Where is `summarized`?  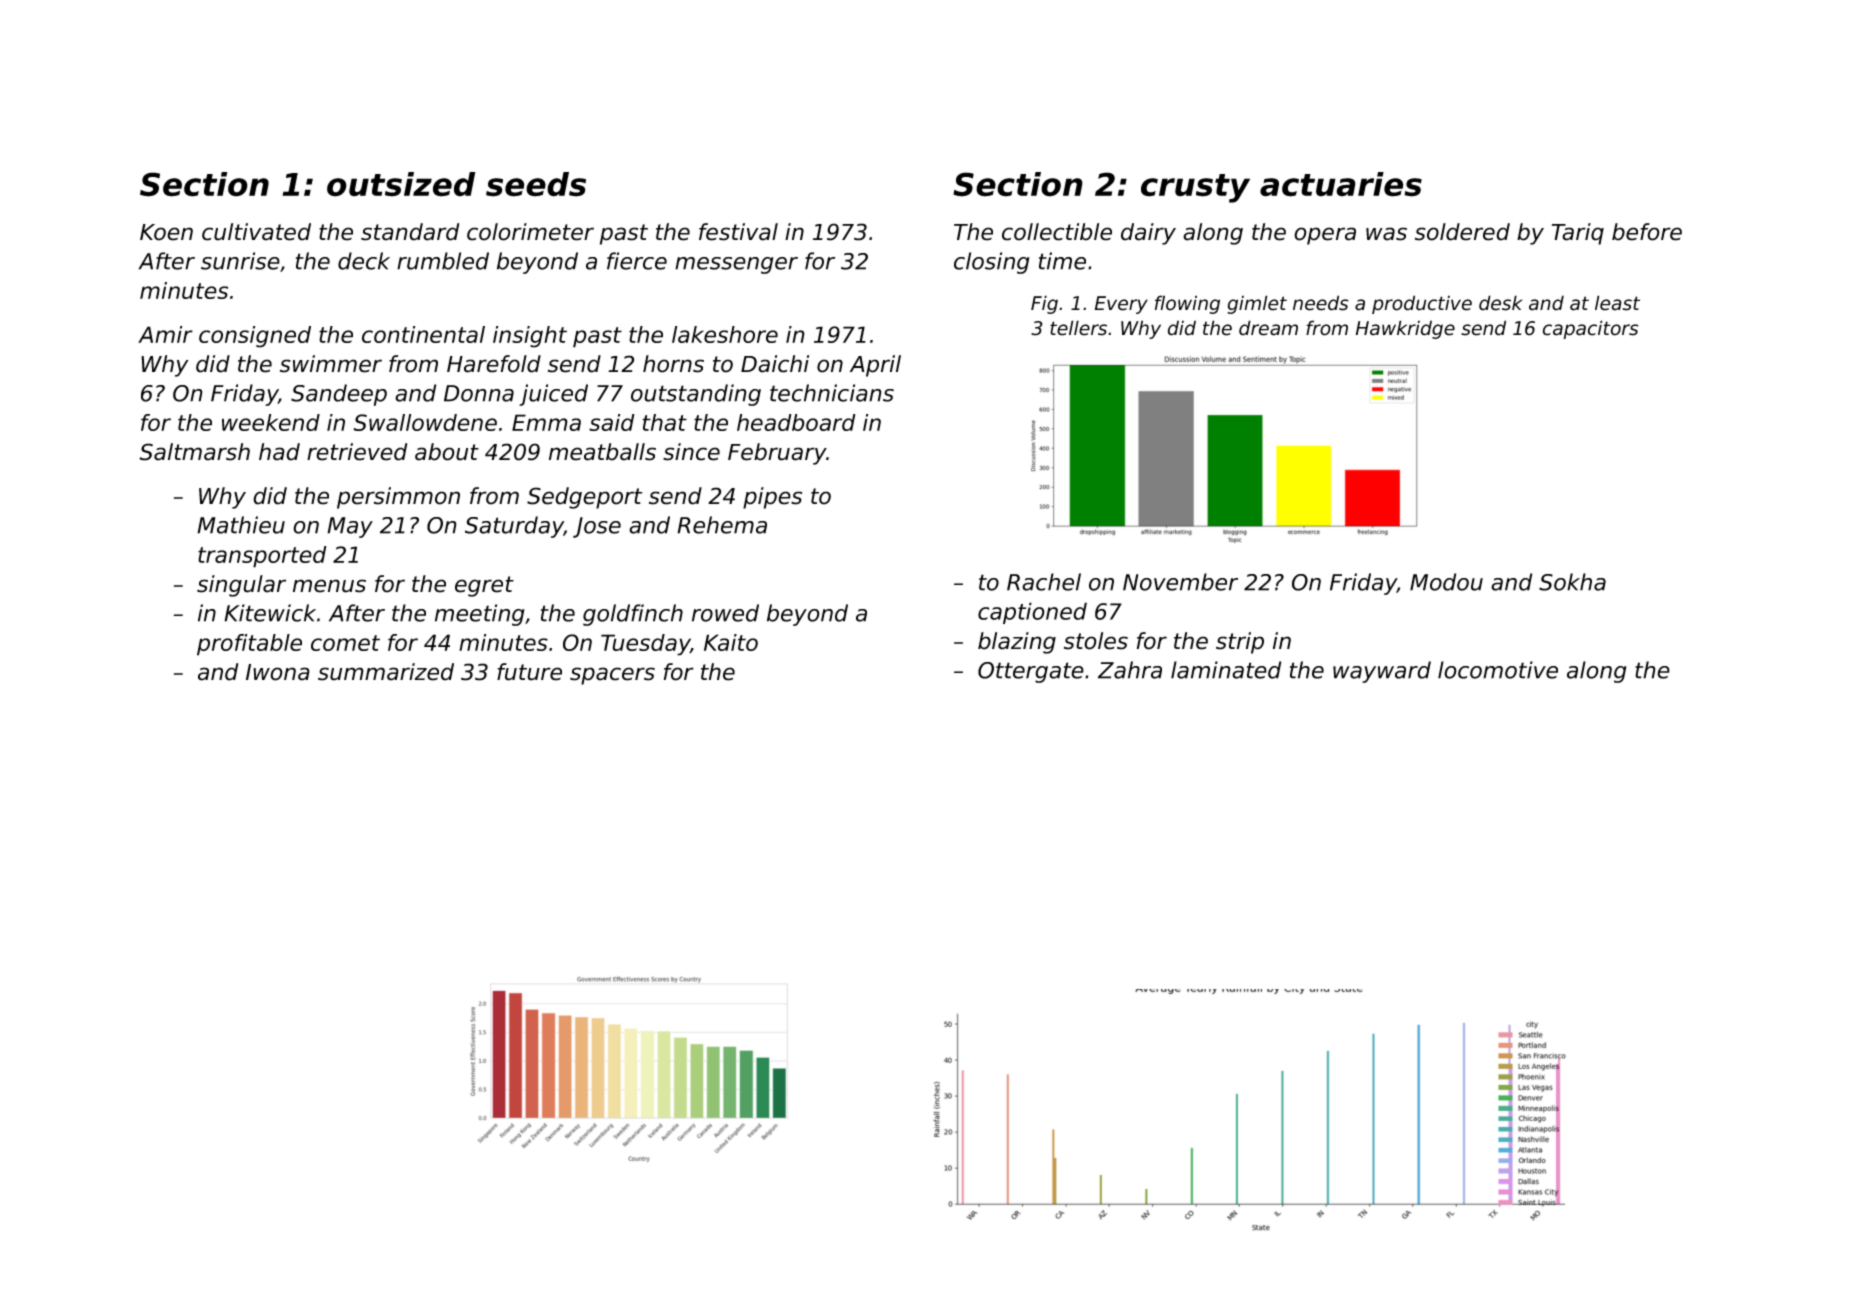
summarized is located at coordinates (386, 672).
